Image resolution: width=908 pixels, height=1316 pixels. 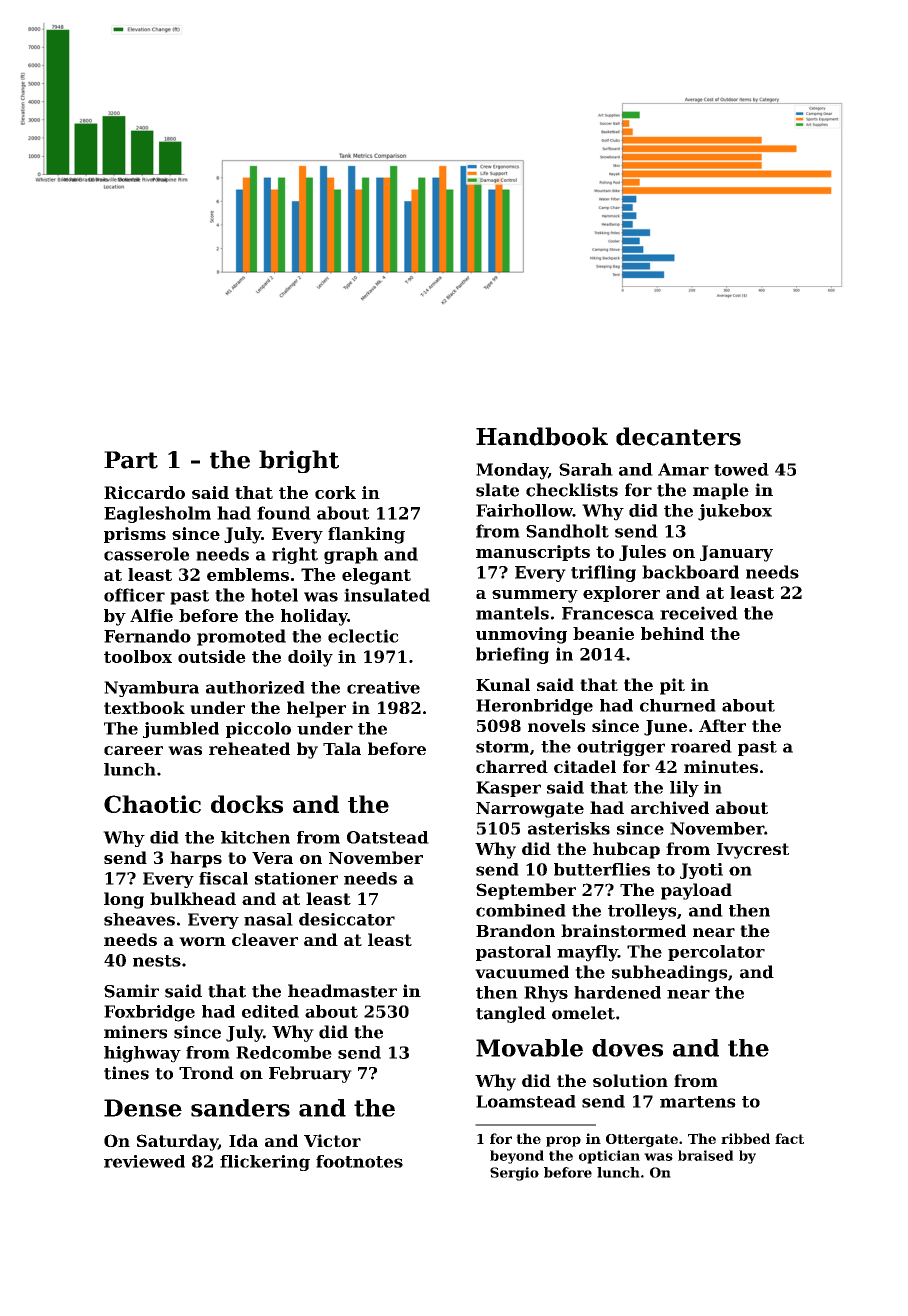 I want to click on received, so click(x=699, y=613).
